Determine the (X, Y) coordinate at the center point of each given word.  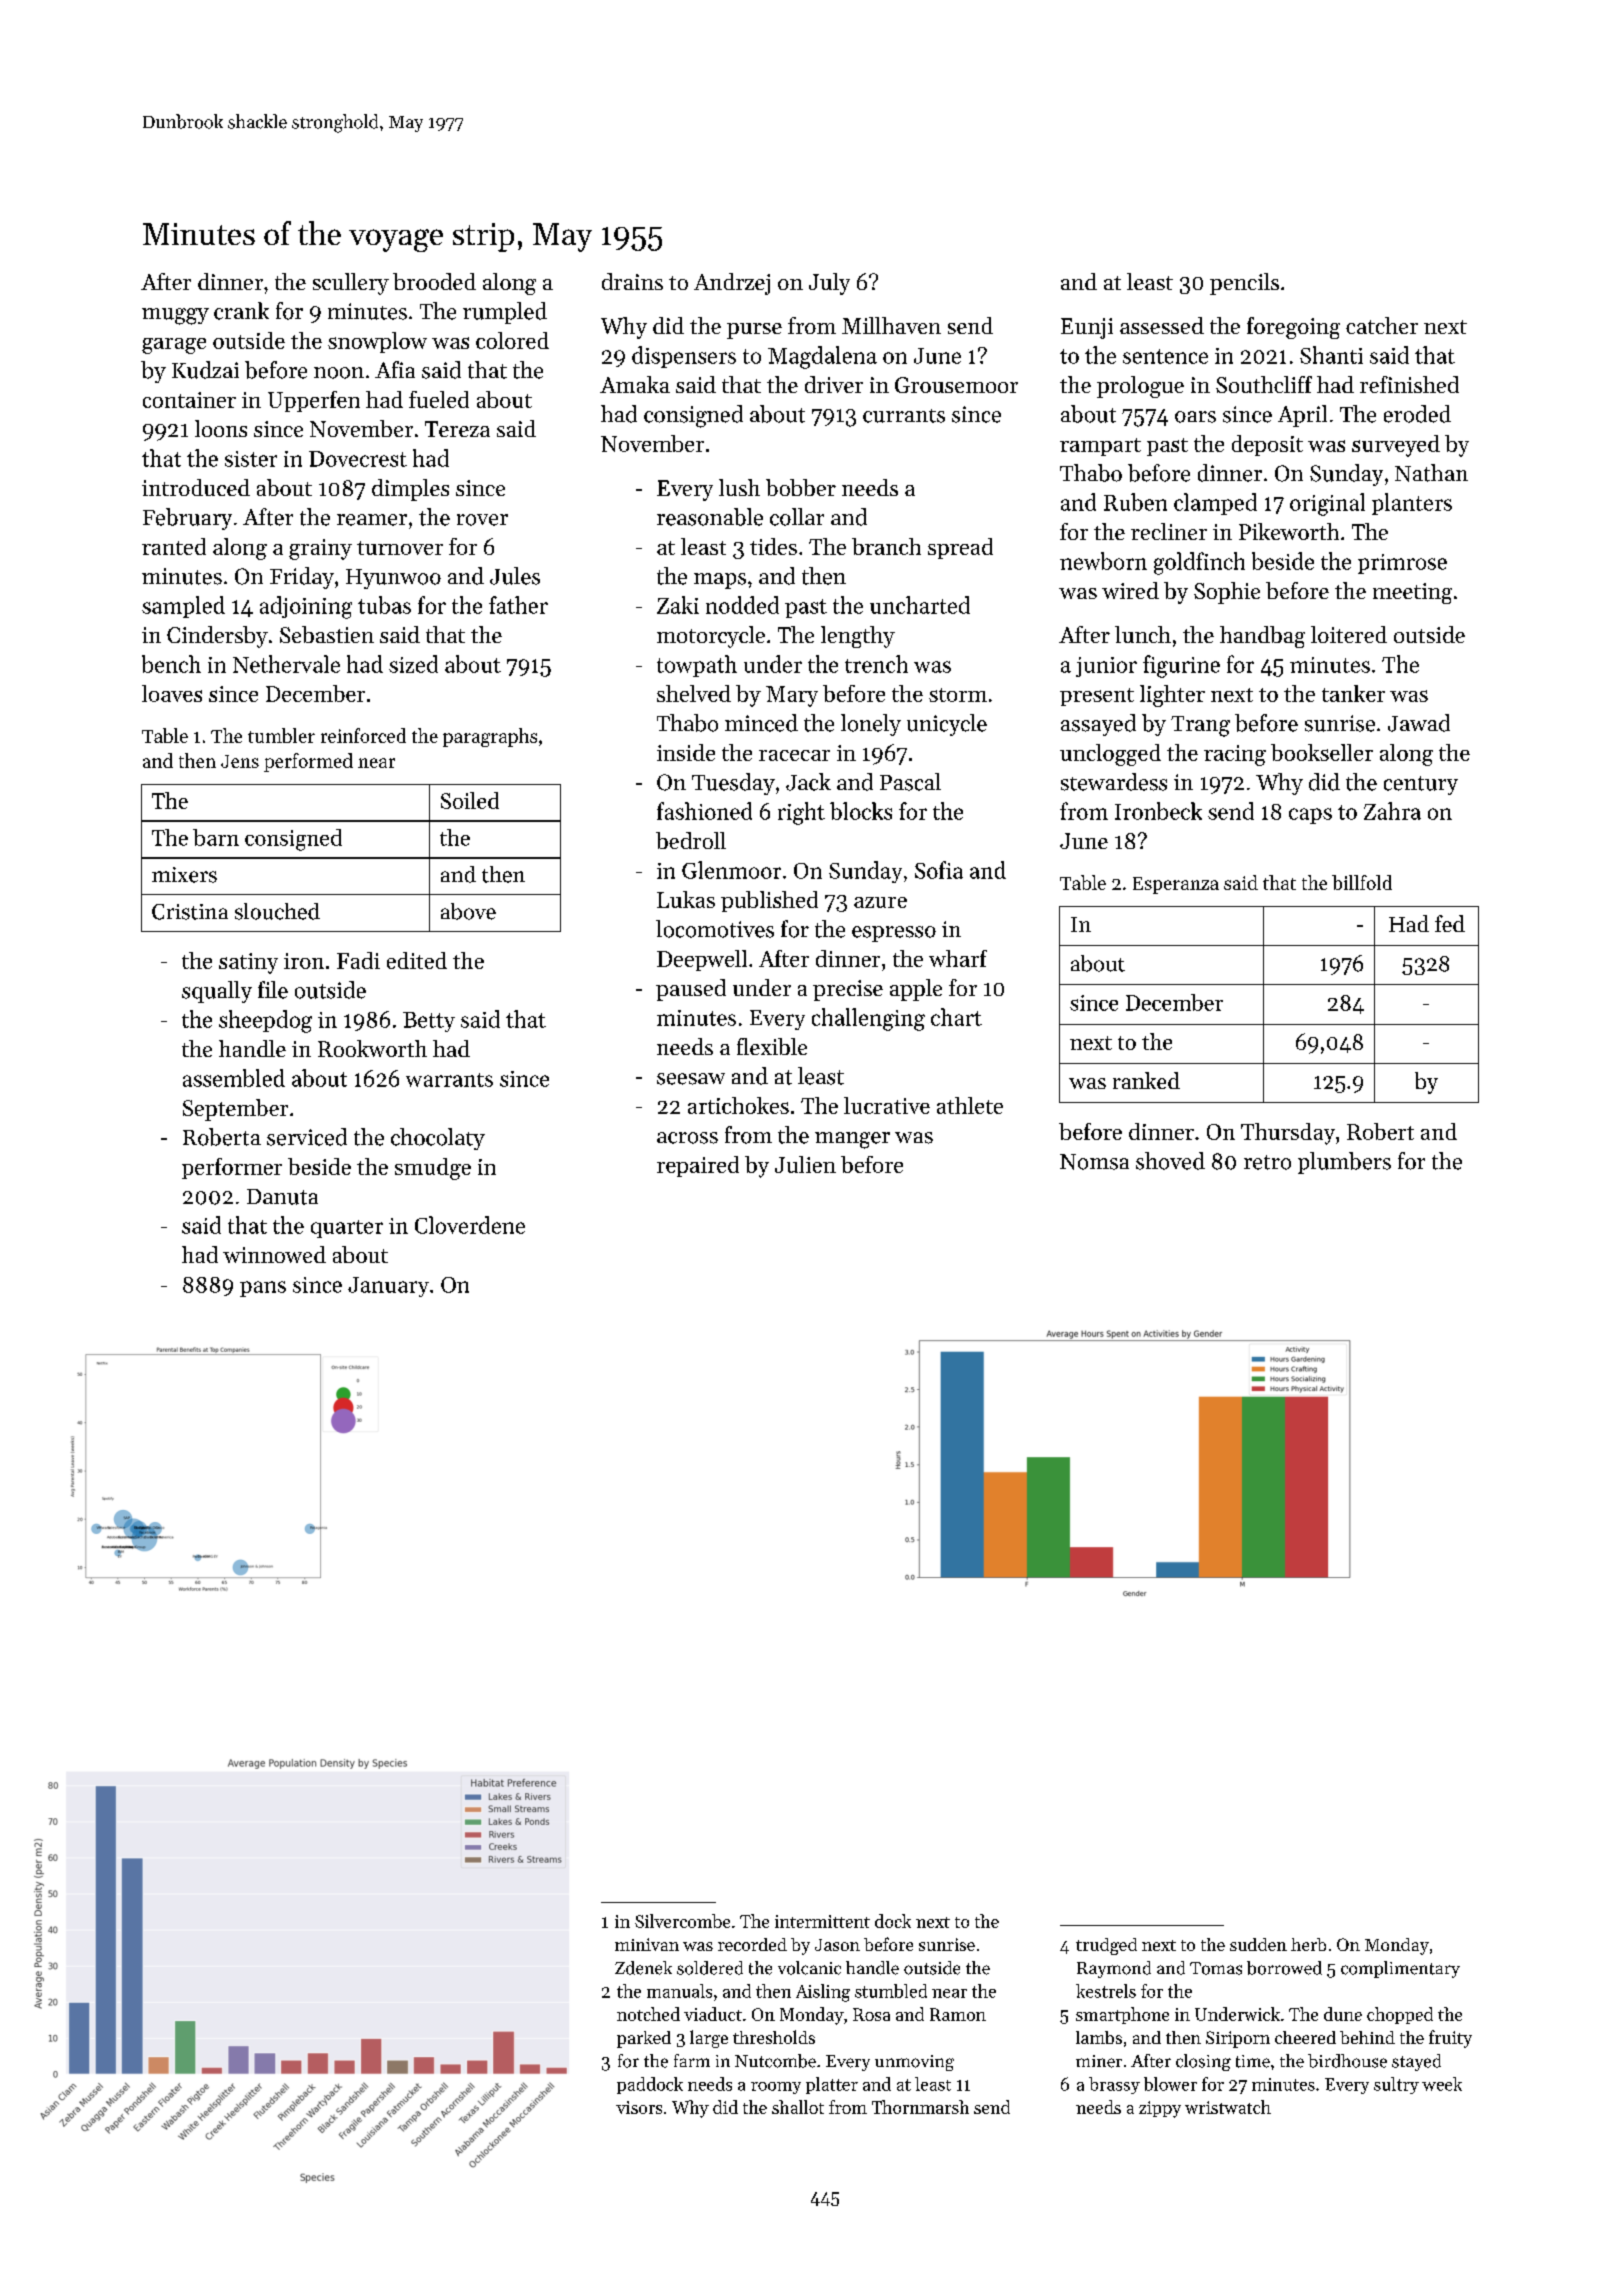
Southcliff (1264, 384)
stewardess (1114, 782)
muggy (175, 316)
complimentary (1400, 1969)
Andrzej (732, 284)
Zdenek (643, 1968)
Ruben (1135, 502)
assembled (234, 1078)
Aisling (823, 1993)
